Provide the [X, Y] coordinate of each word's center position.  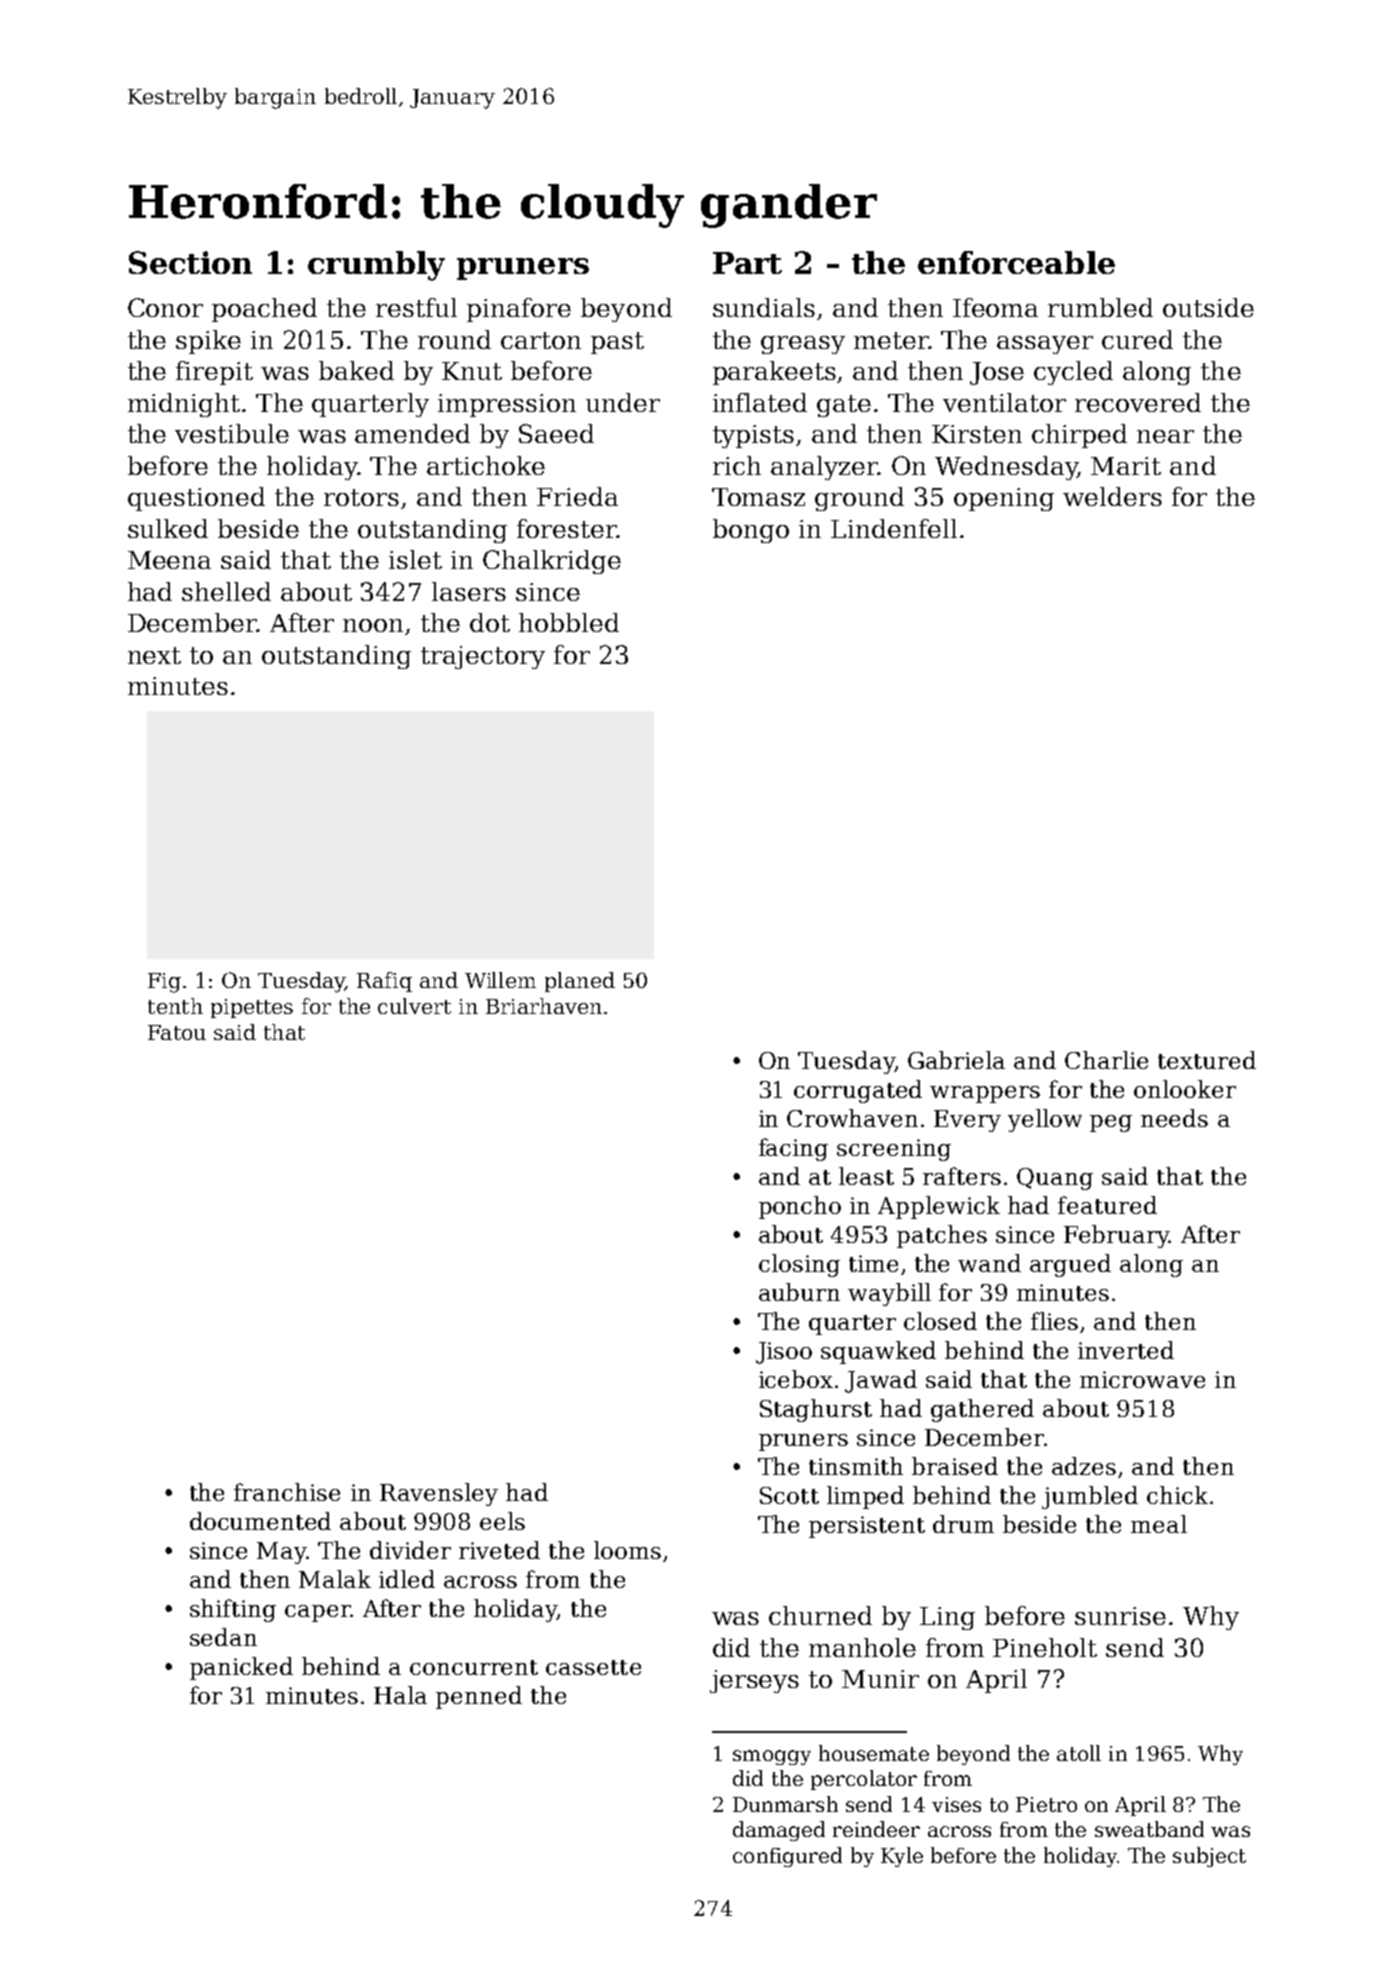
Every [967, 1121]
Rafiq [384, 982]
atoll [1079, 1753]
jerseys [754, 1681]
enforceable [1016, 262]
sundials [764, 307]
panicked [241, 1668]
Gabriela [956, 1060]
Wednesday [1006, 468]
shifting [233, 1610]
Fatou [177, 1032]
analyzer [824, 468]
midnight [184, 405]
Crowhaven [852, 1118]
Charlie [1106, 1060]
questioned [196, 499]
